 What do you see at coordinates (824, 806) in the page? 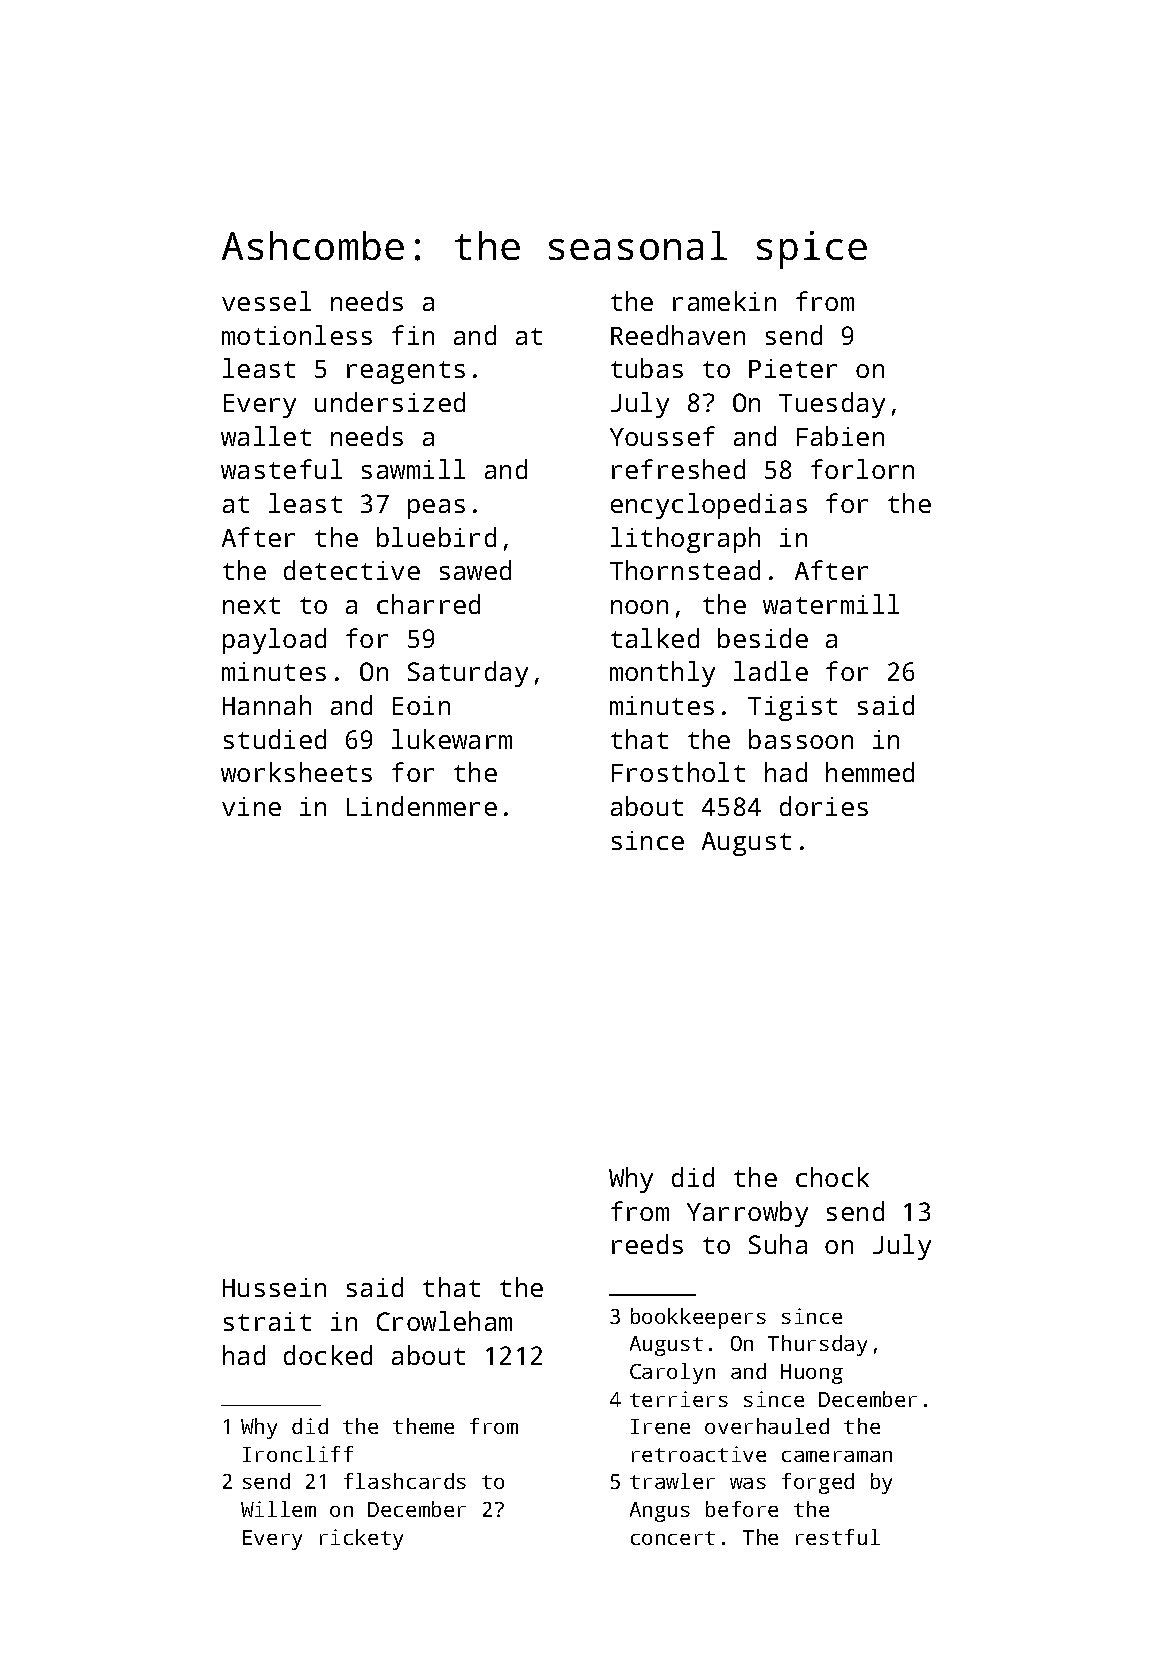
I see `dories` at bounding box center [824, 806].
